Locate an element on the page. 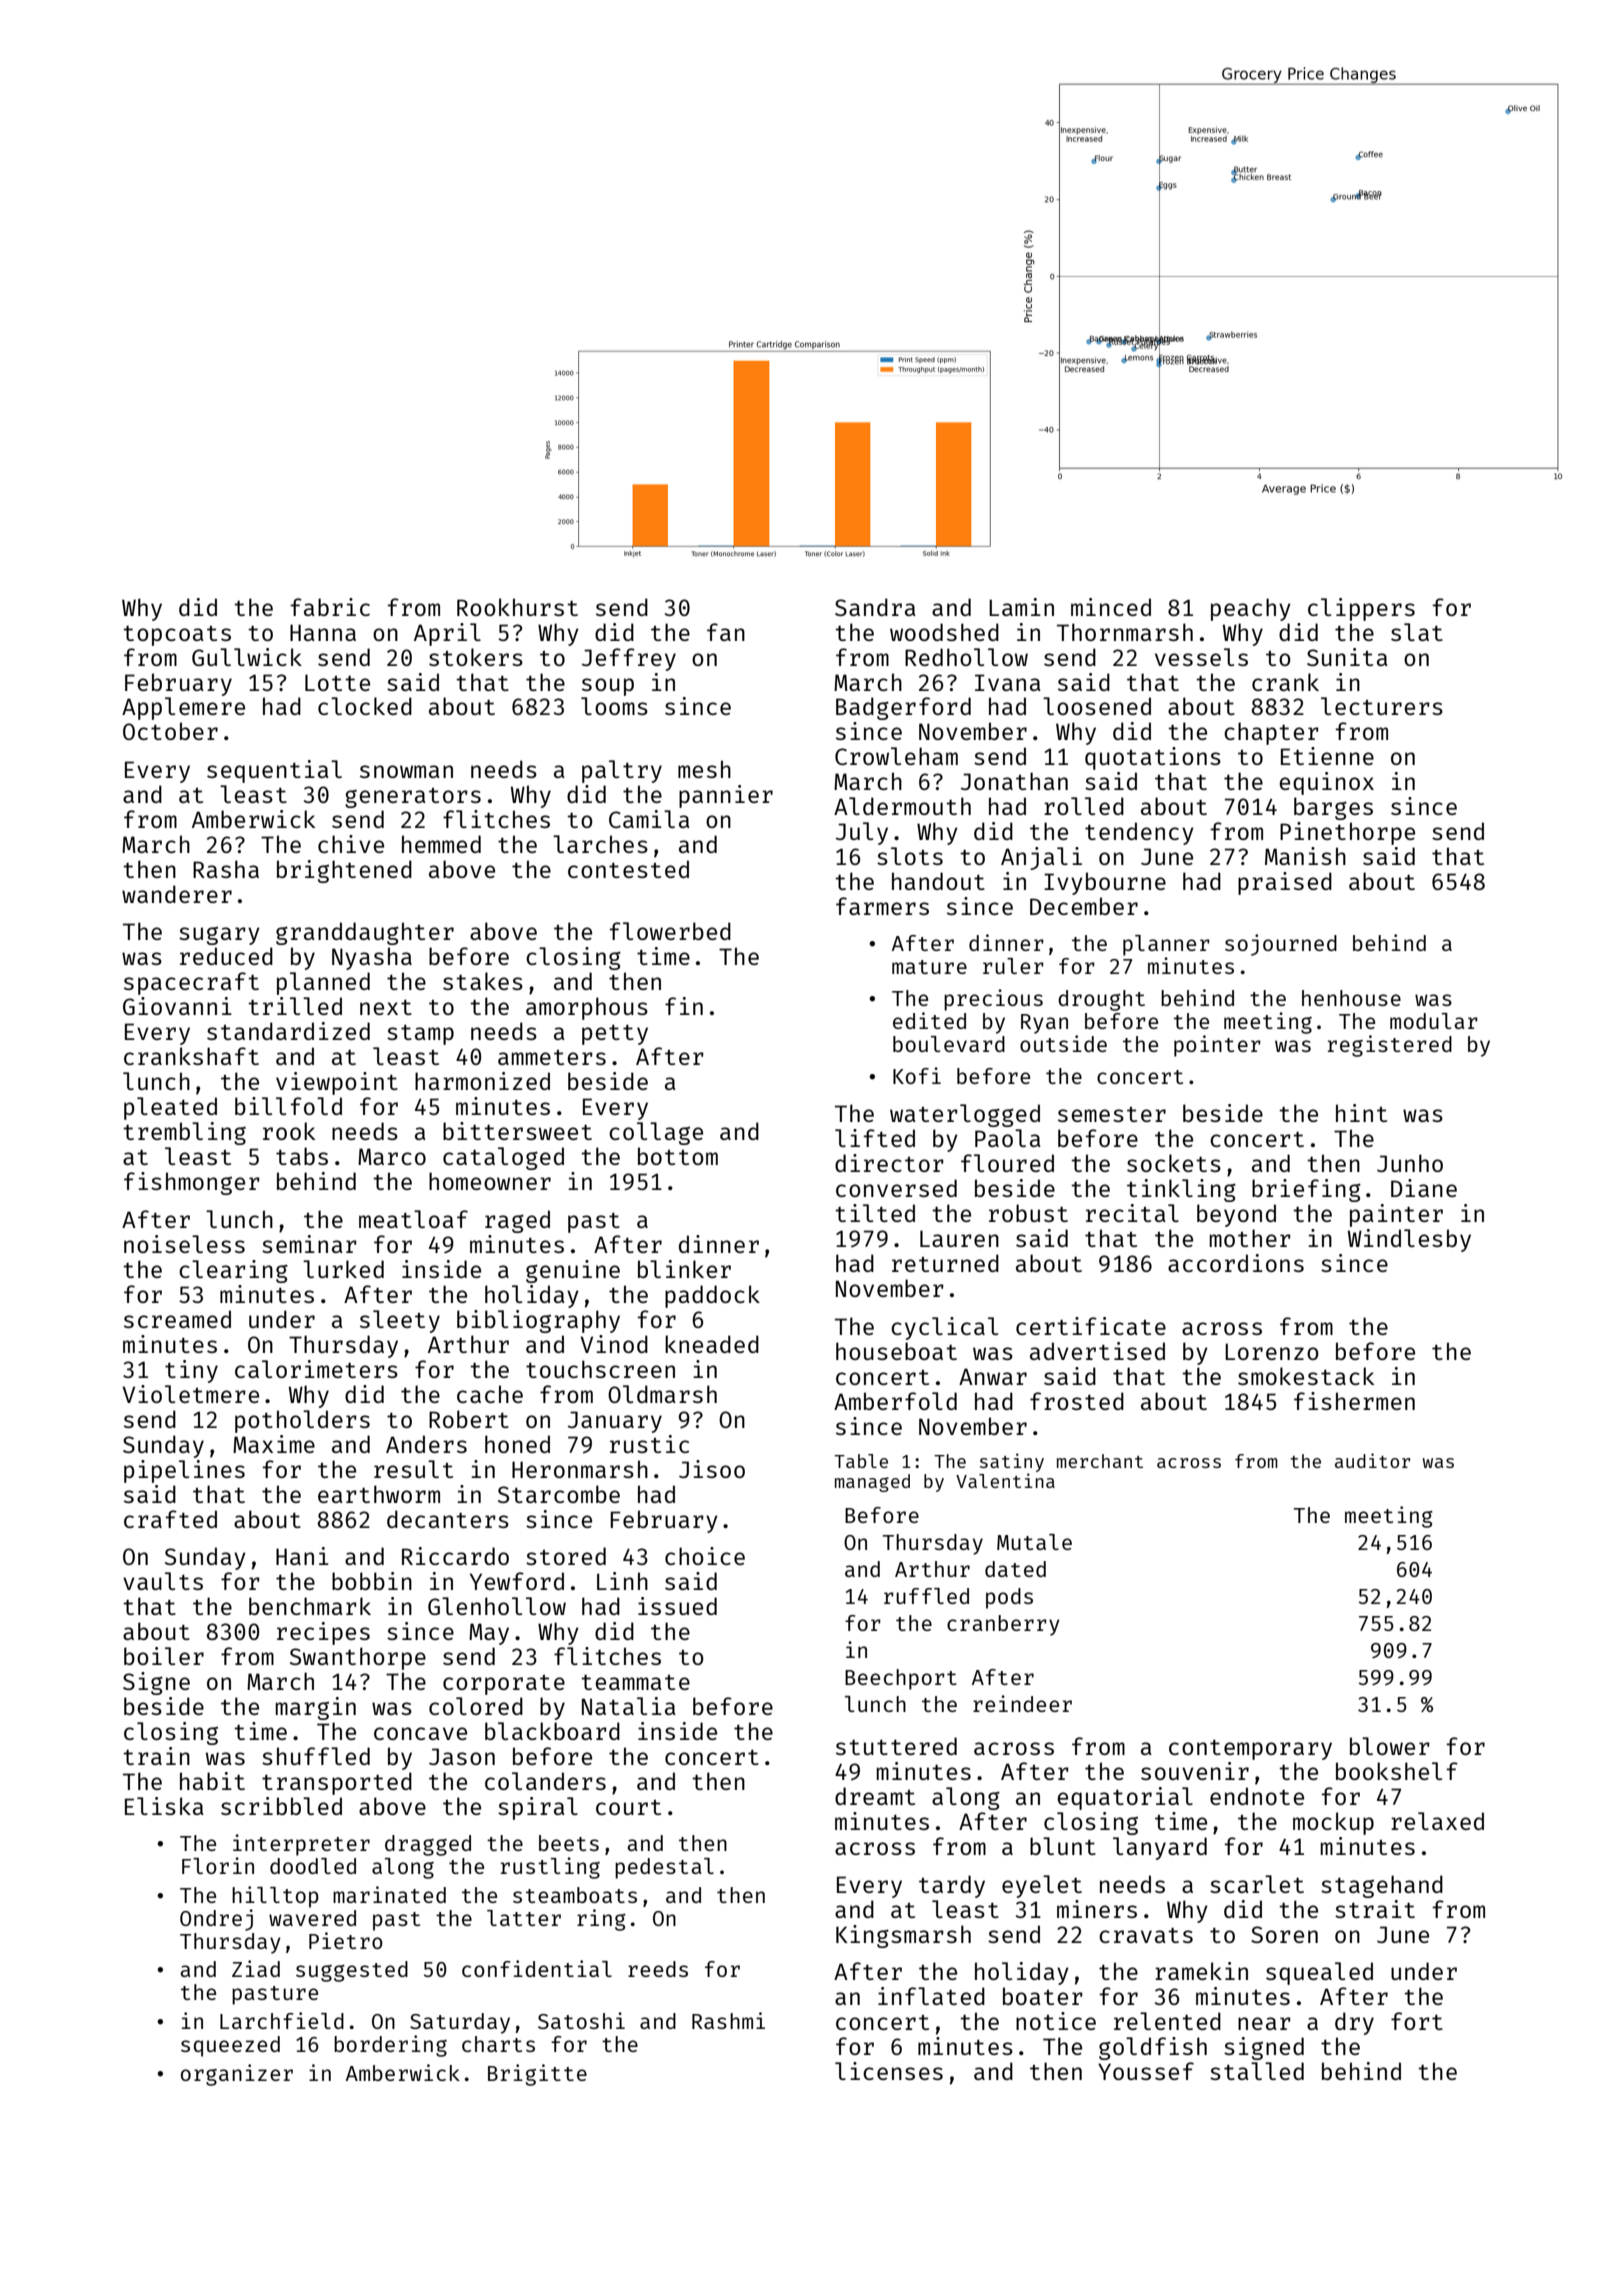 This image has width=1620, height=2292. trembling is located at coordinates (184, 1133).
